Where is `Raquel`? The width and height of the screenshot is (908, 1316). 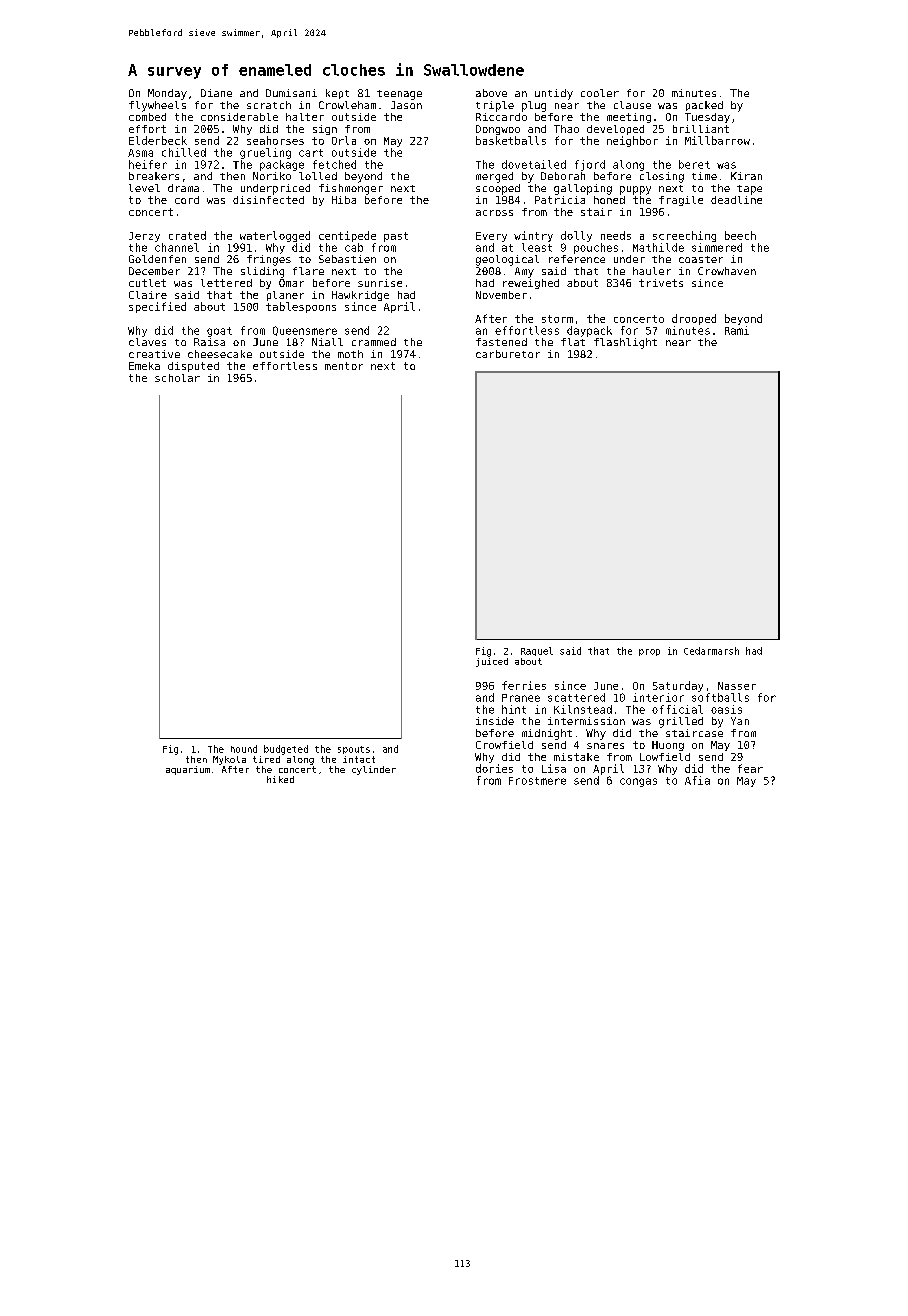
Raquel is located at coordinates (537, 651).
